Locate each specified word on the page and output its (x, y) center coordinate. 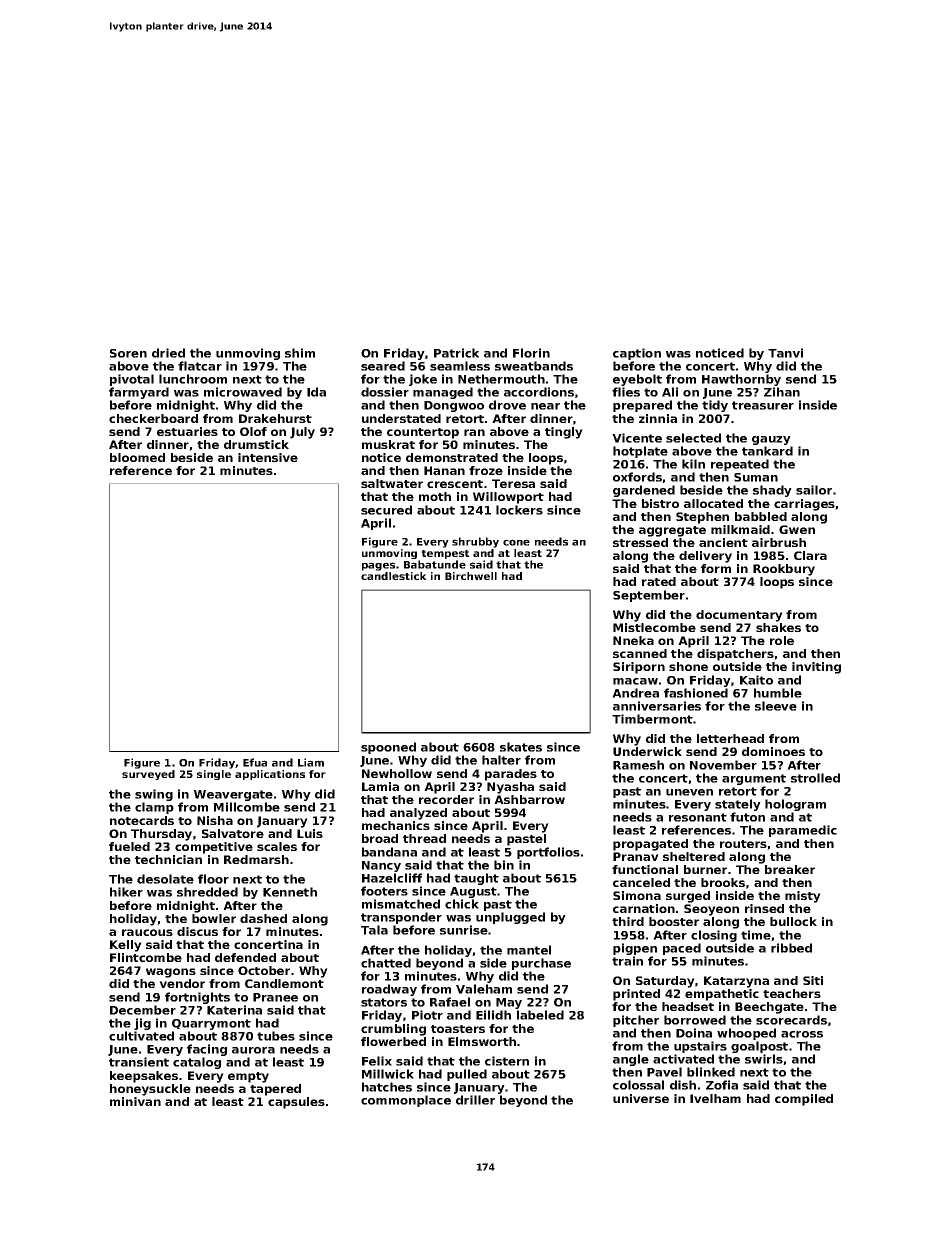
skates (521, 747)
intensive (268, 457)
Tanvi (785, 353)
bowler (214, 918)
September (649, 596)
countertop (423, 433)
